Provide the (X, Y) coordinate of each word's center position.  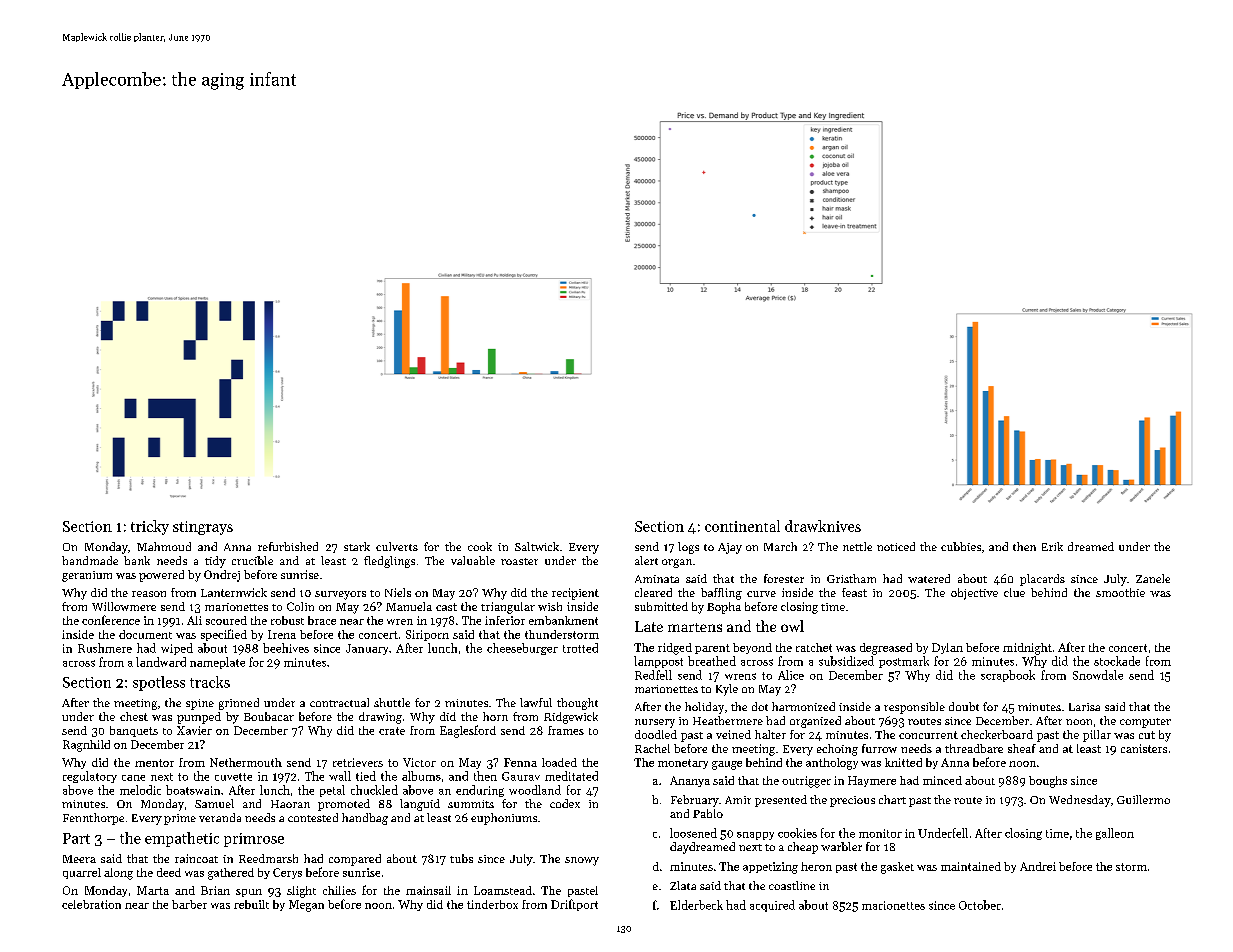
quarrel (82, 873)
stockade (1117, 661)
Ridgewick (571, 718)
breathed (712, 661)
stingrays (203, 528)
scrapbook (1008, 676)
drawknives (823, 526)
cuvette (233, 777)
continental (742, 526)
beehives (286, 648)
